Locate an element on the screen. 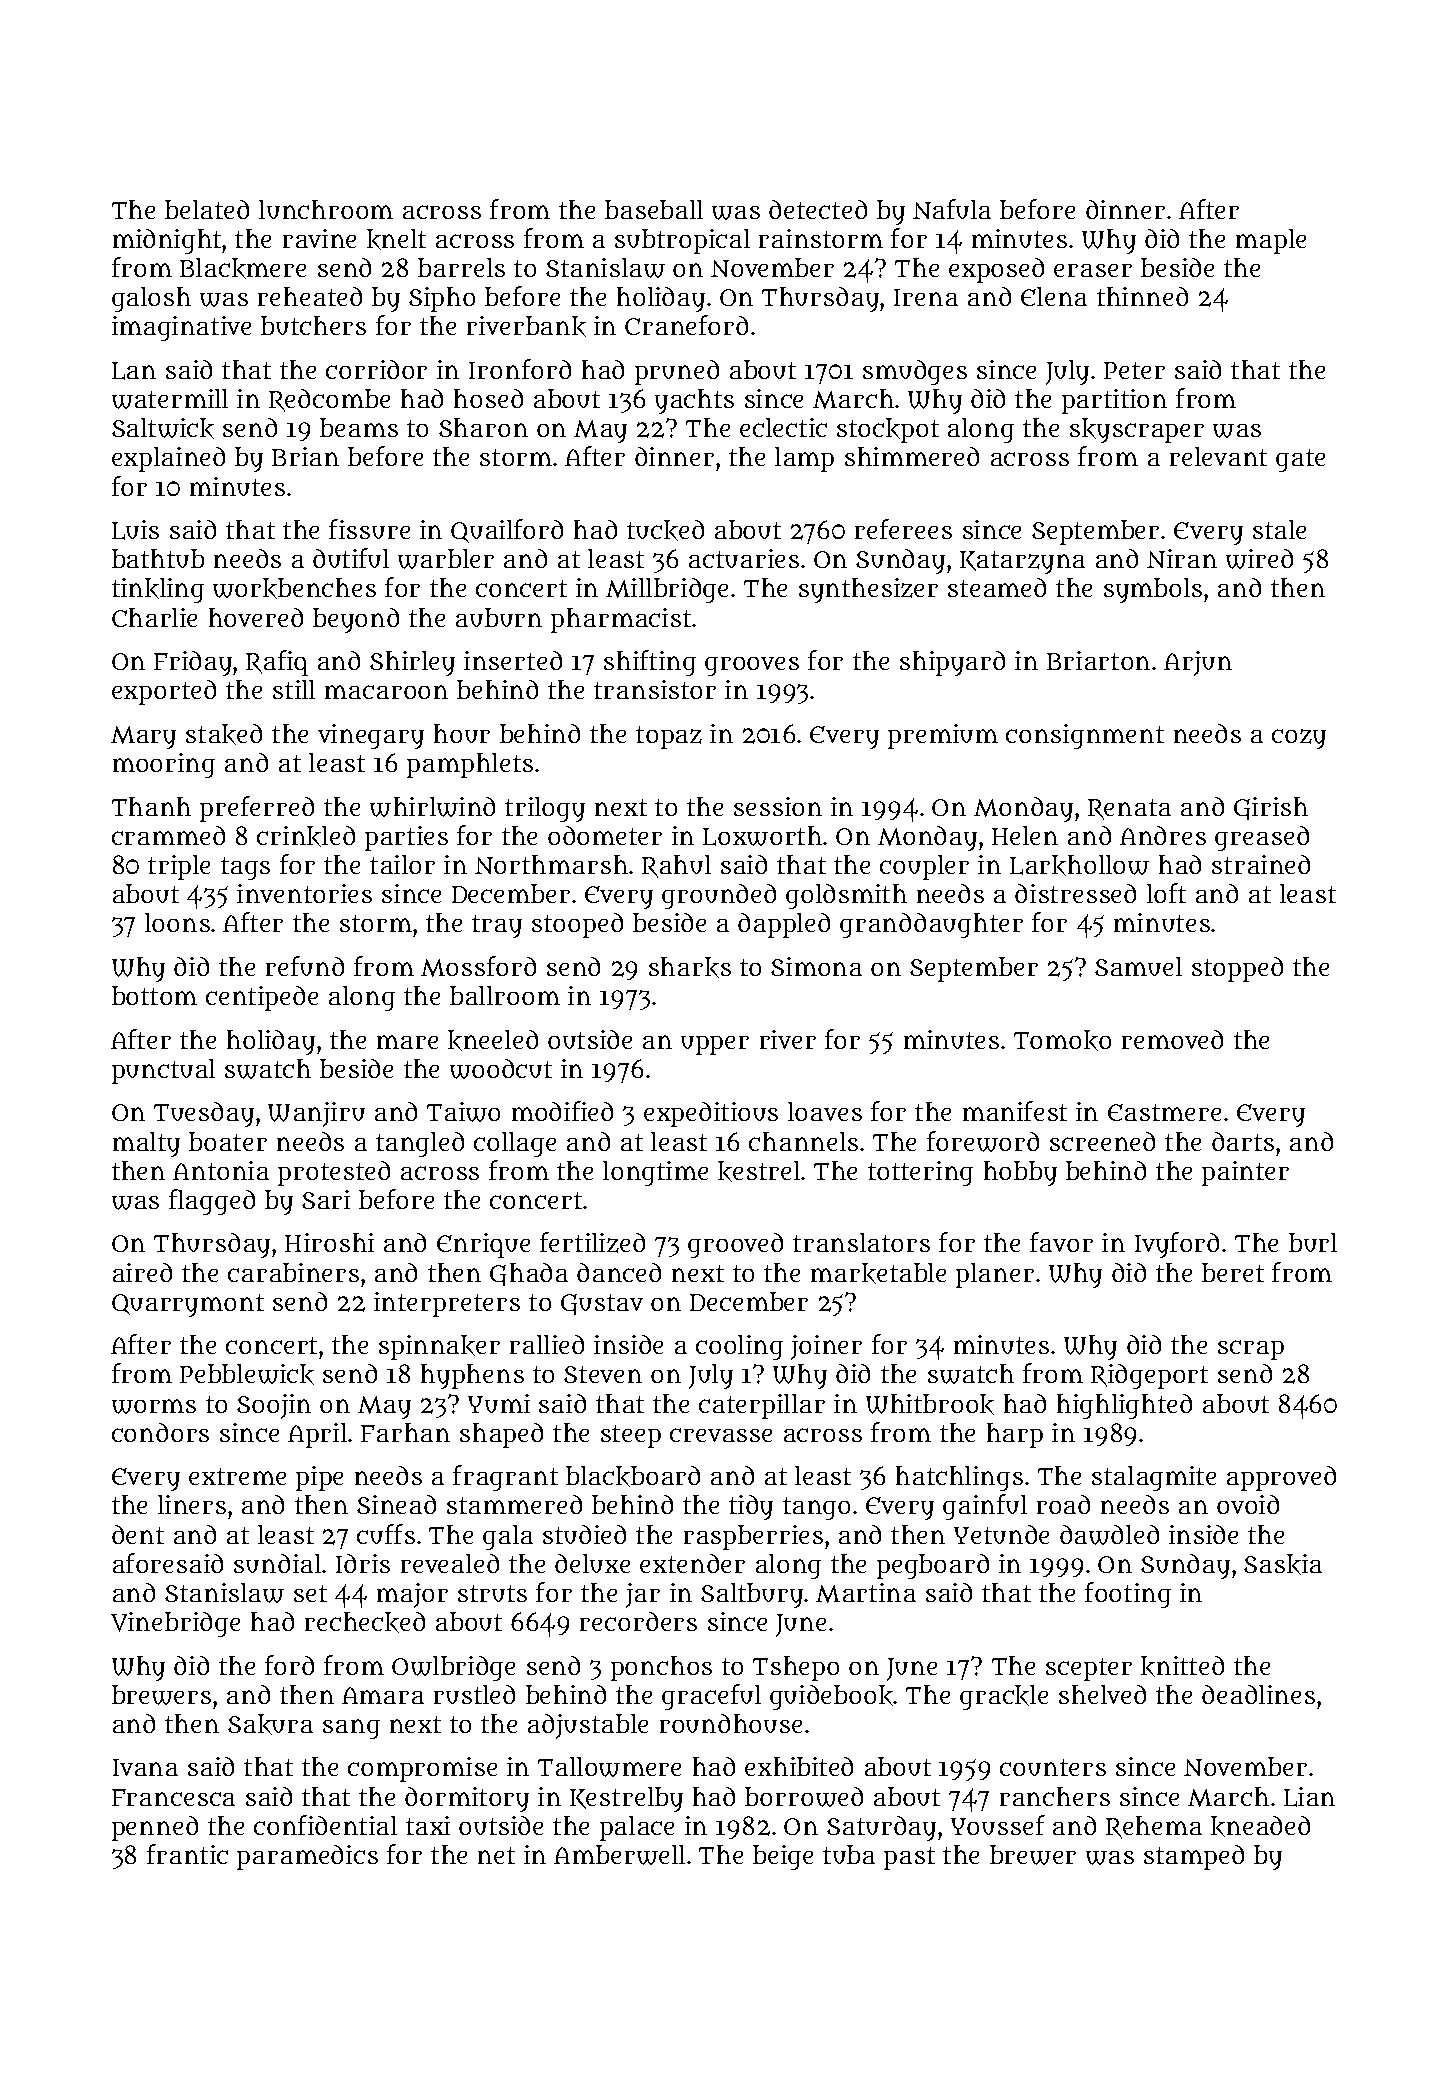  harp is located at coordinates (1015, 1435).
